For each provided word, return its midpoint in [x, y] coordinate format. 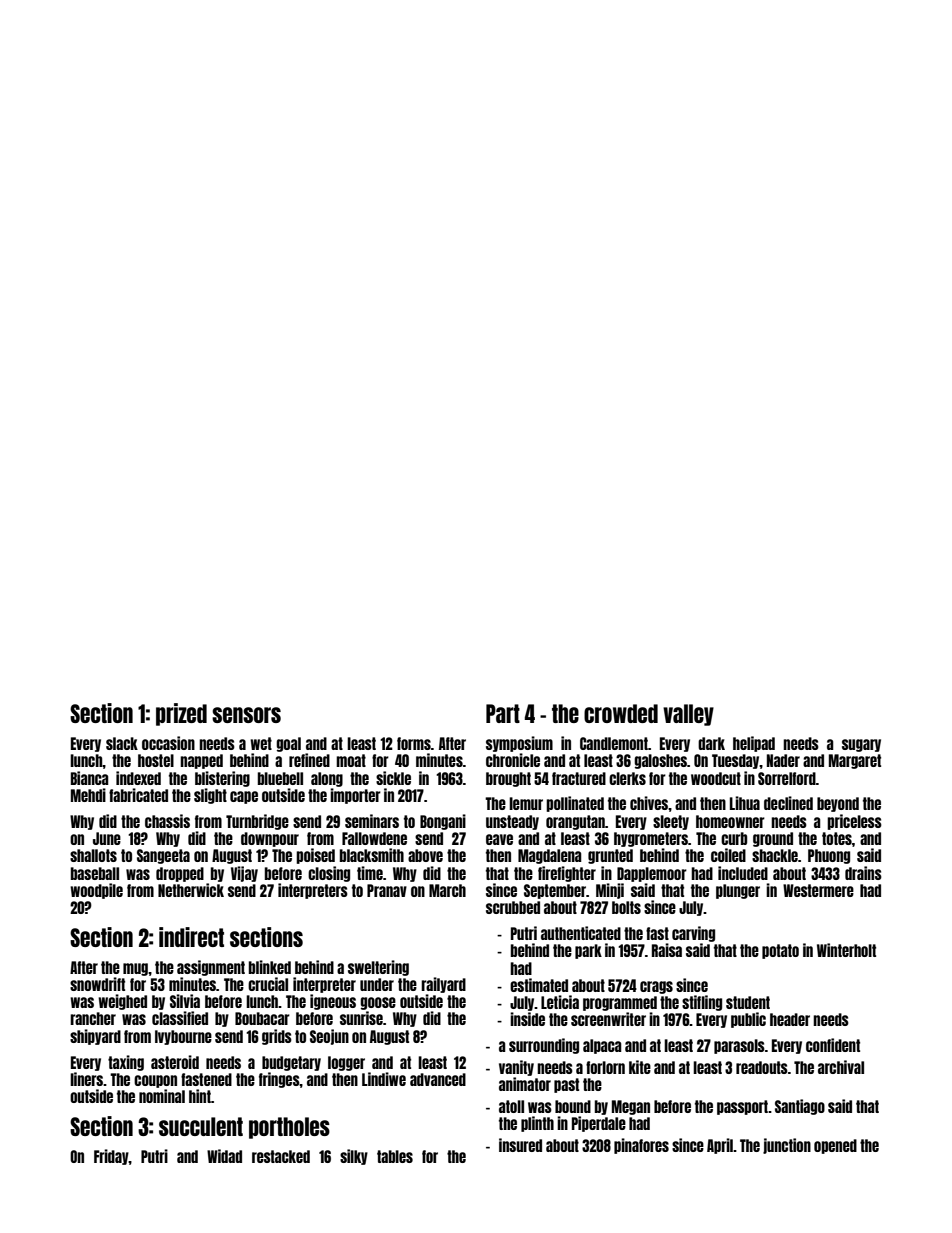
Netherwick [191, 890]
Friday [111, 1157]
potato [780, 951]
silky [354, 1157]
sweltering [378, 968]
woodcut [716, 778]
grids [277, 1037]
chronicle [513, 760]
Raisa [667, 950]
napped [201, 761]
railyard [443, 985]
